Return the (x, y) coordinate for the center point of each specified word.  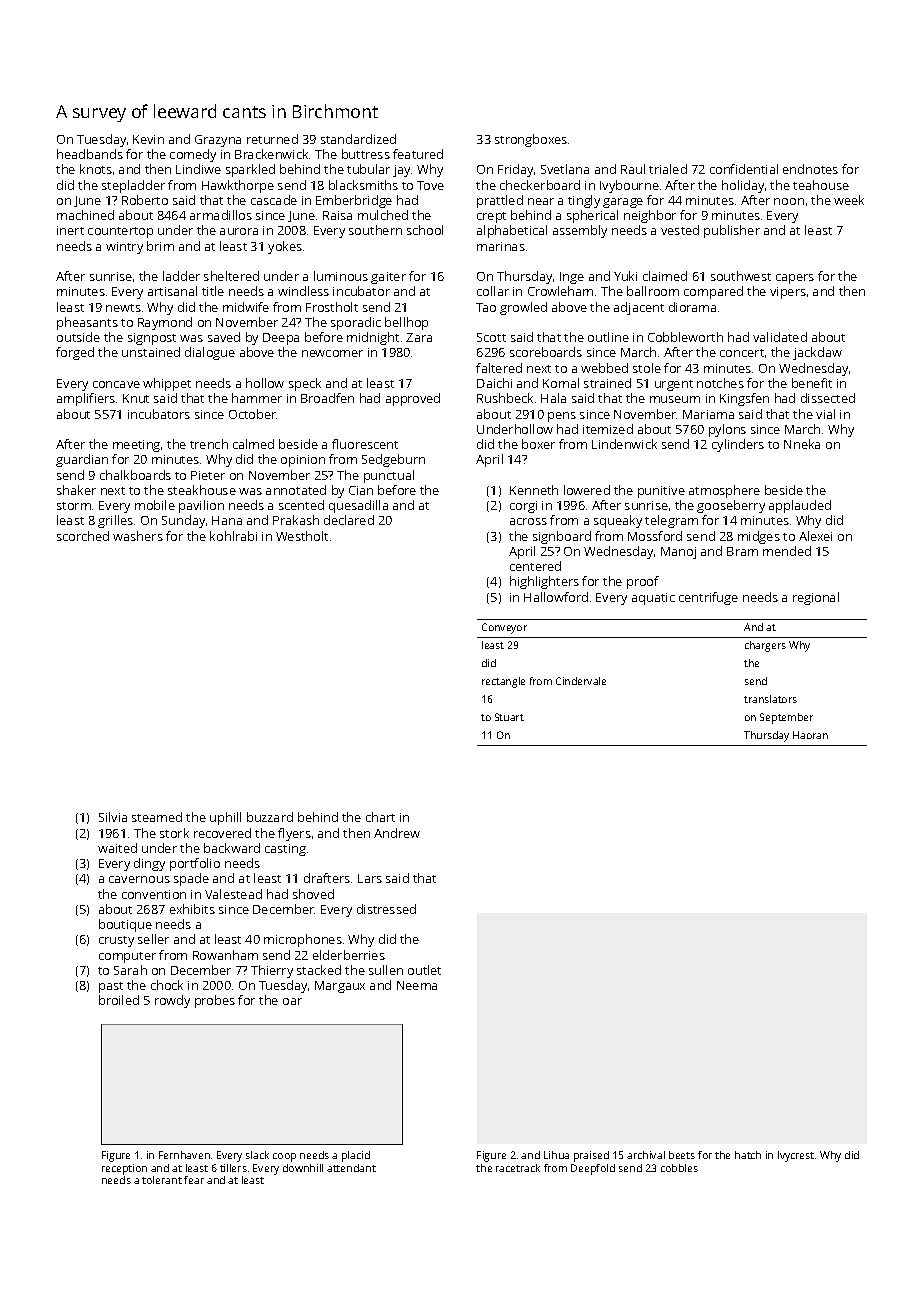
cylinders (738, 445)
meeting (136, 446)
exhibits (192, 909)
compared (713, 292)
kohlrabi (233, 536)
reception (124, 1169)
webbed (604, 368)
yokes (285, 247)
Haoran (810, 735)
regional (816, 598)
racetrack (518, 1168)
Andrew (397, 833)
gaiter (388, 278)
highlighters (544, 582)
